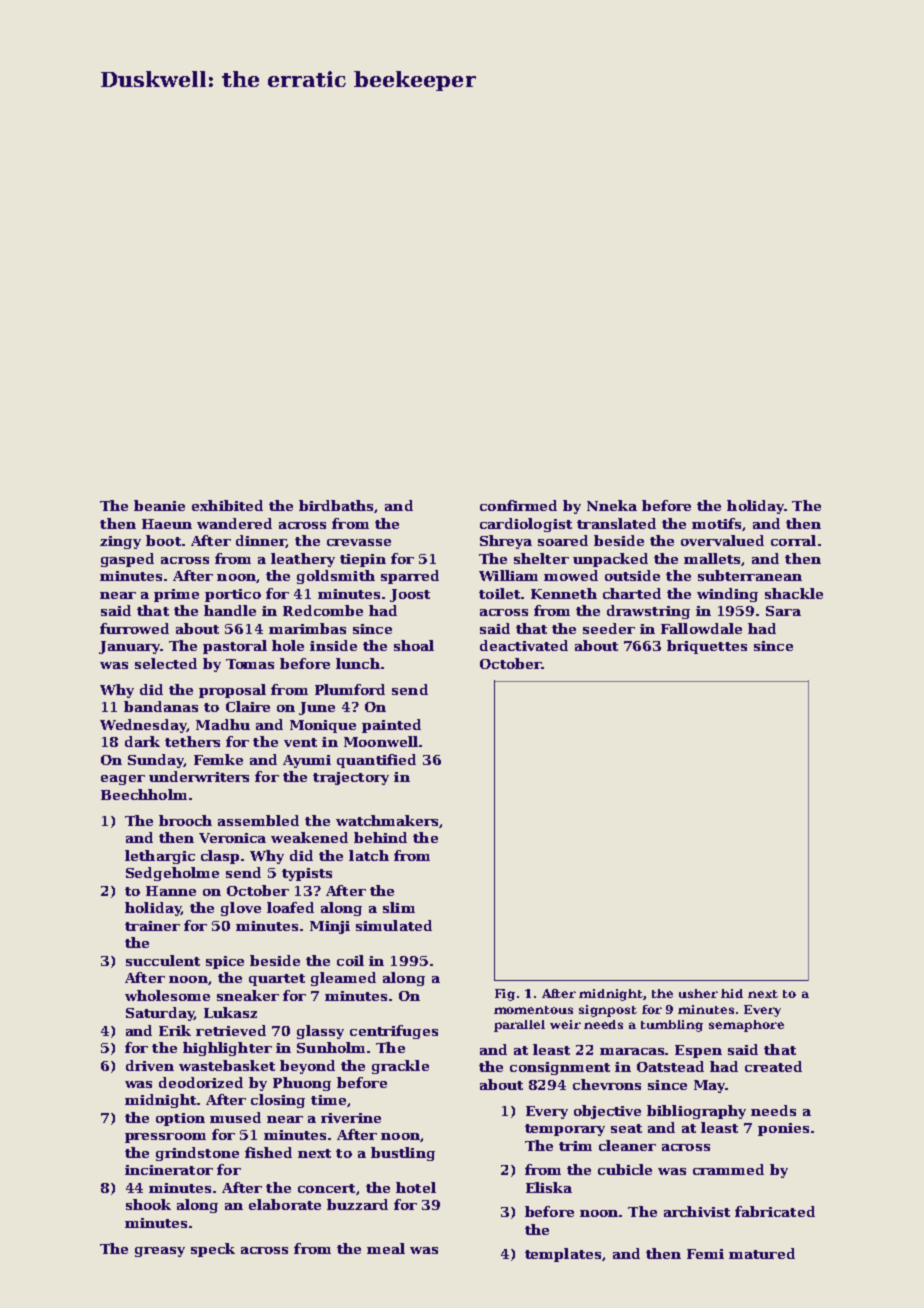 This screenshot has width=924, height=1308. Describe the element at coordinates (533, 1010) in the screenshot. I see `momentous` at that location.
